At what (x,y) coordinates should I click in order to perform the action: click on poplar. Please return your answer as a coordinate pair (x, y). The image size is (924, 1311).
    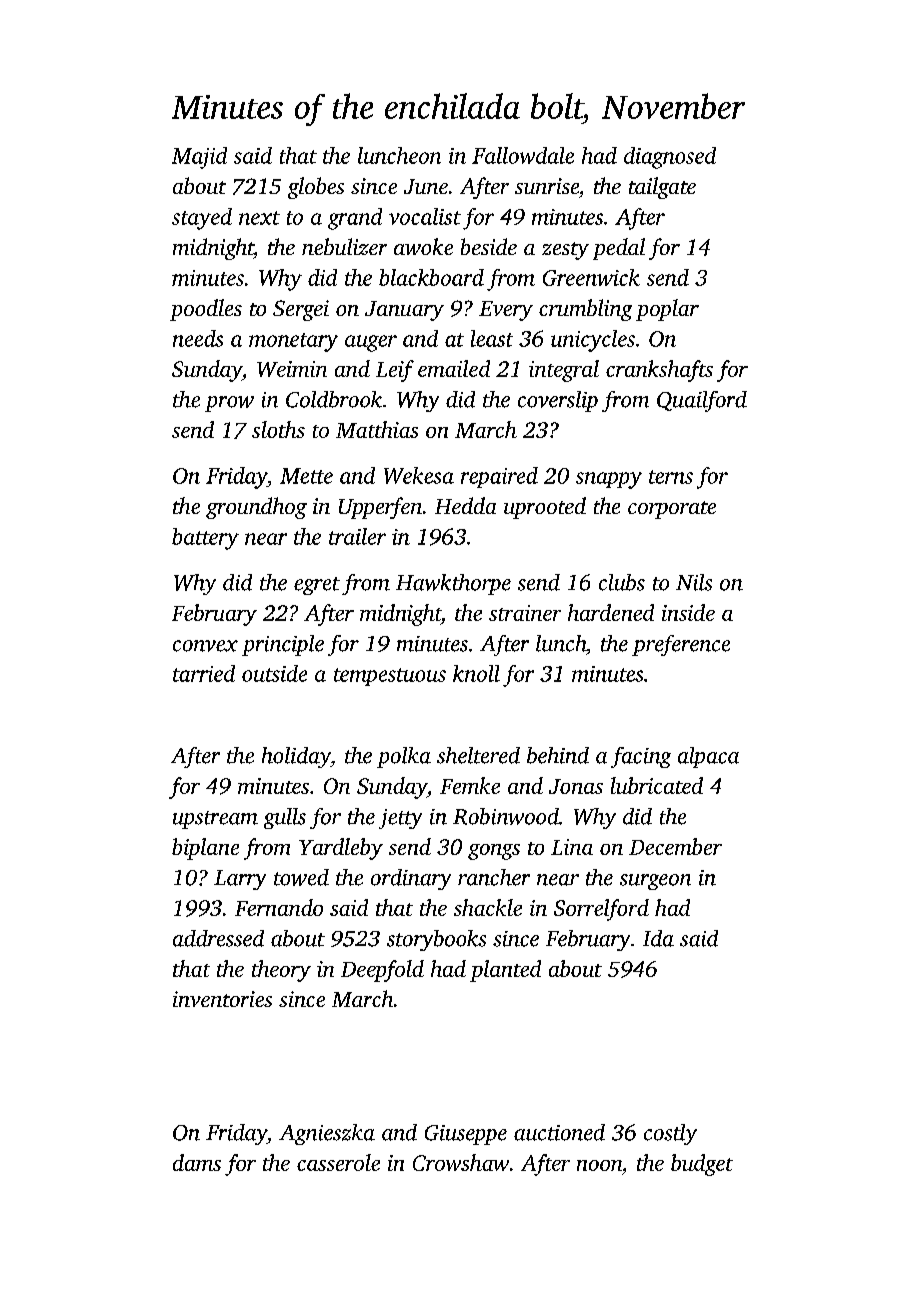
    Looking at the image, I should click on (667, 310).
